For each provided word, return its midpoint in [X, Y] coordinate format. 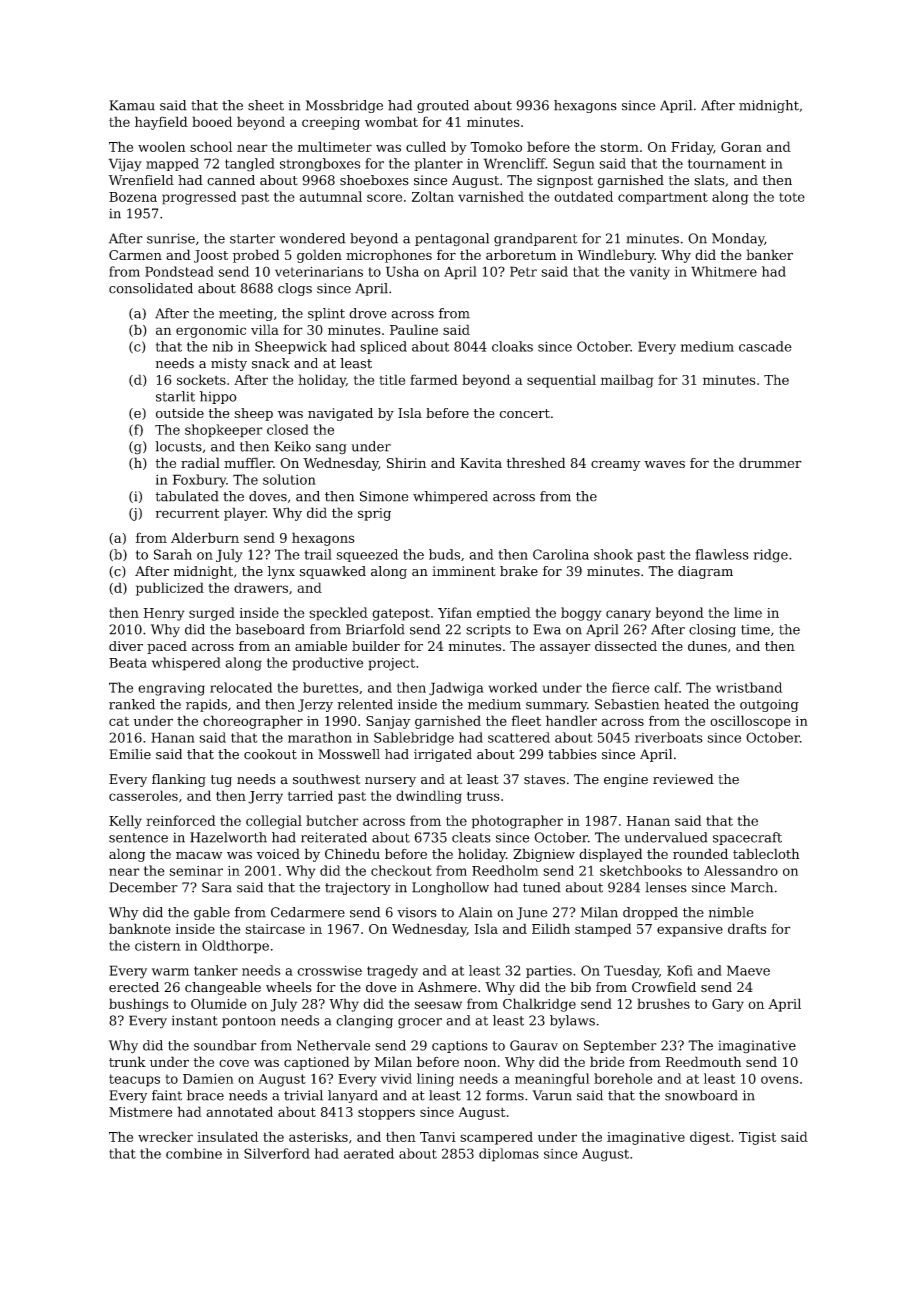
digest [710, 1138]
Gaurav [534, 1045]
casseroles [143, 795]
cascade [765, 346]
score [384, 198]
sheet [266, 105]
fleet [526, 720]
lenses [666, 887]
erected [134, 987]
